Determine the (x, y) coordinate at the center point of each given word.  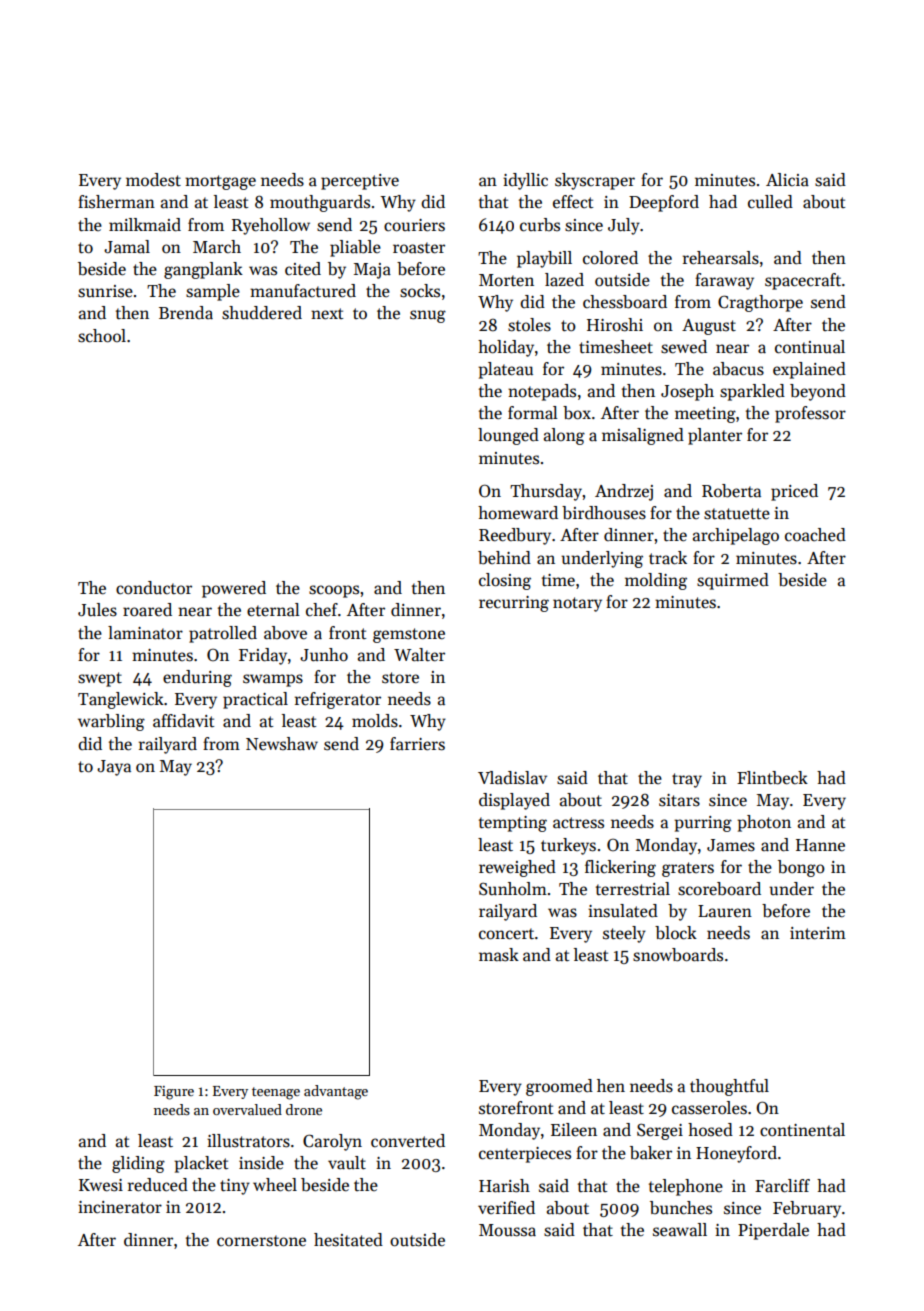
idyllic (525, 181)
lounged (508, 436)
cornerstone (261, 1241)
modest (153, 180)
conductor (154, 588)
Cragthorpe (760, 303)
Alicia (787, 180)
